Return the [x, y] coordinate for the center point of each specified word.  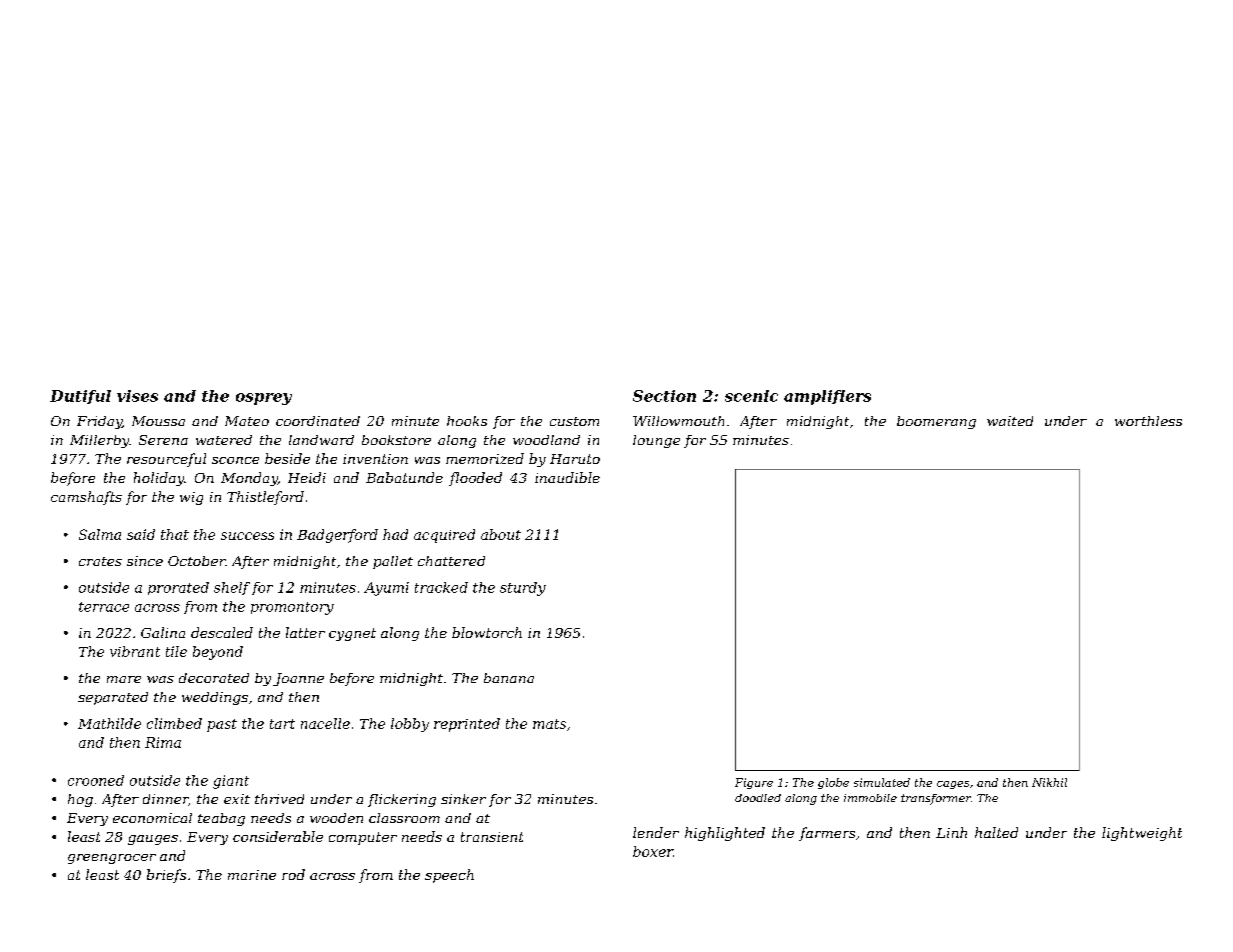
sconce [235, 460]
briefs [166, 876]
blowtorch [487, 632]
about [501, 534]
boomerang [936, 422]
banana [509, 678]
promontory [292, 608]
